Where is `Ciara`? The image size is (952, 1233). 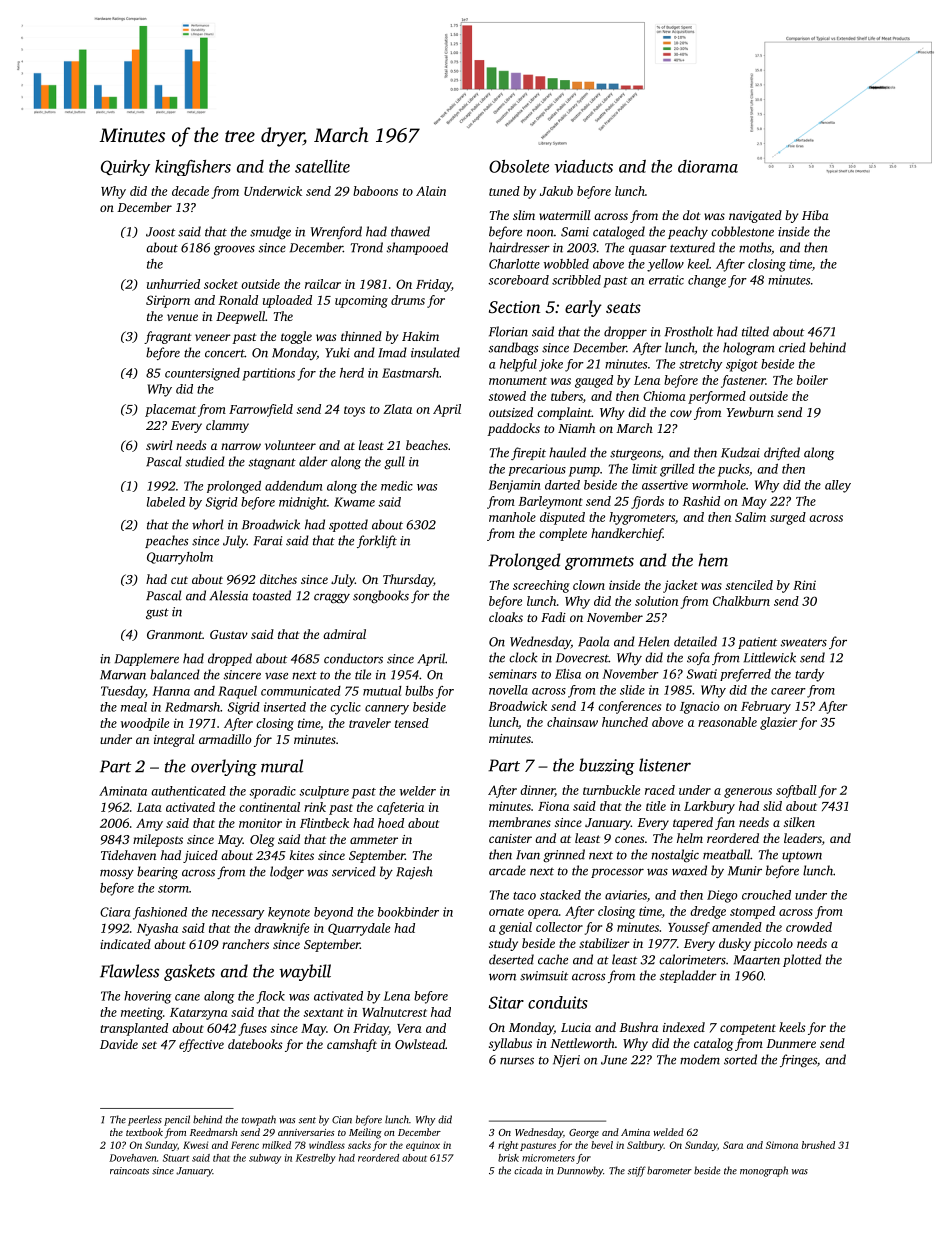 Ciara is located at coordinates (115, 912).
